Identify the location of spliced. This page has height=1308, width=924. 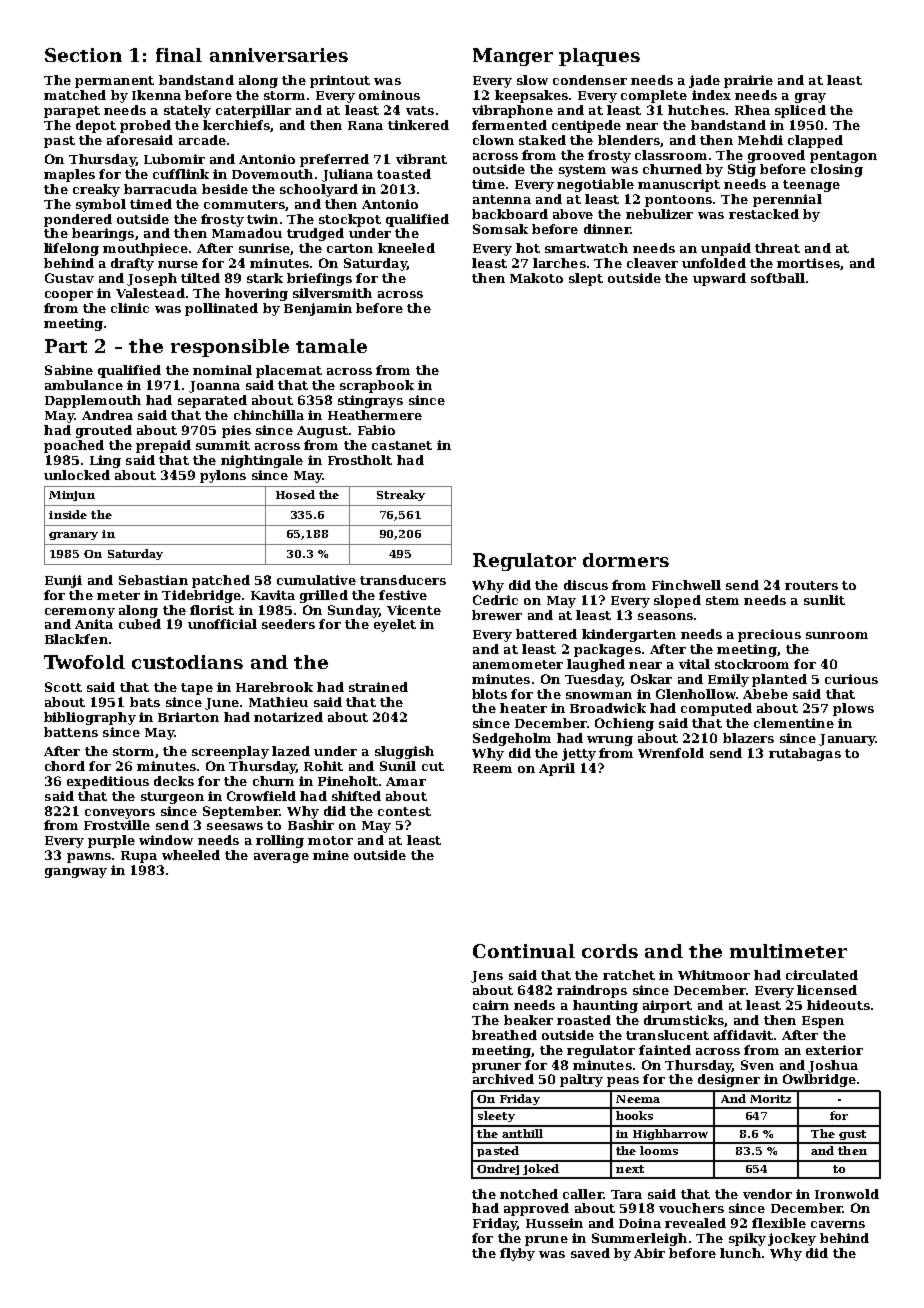
(800, 111).
